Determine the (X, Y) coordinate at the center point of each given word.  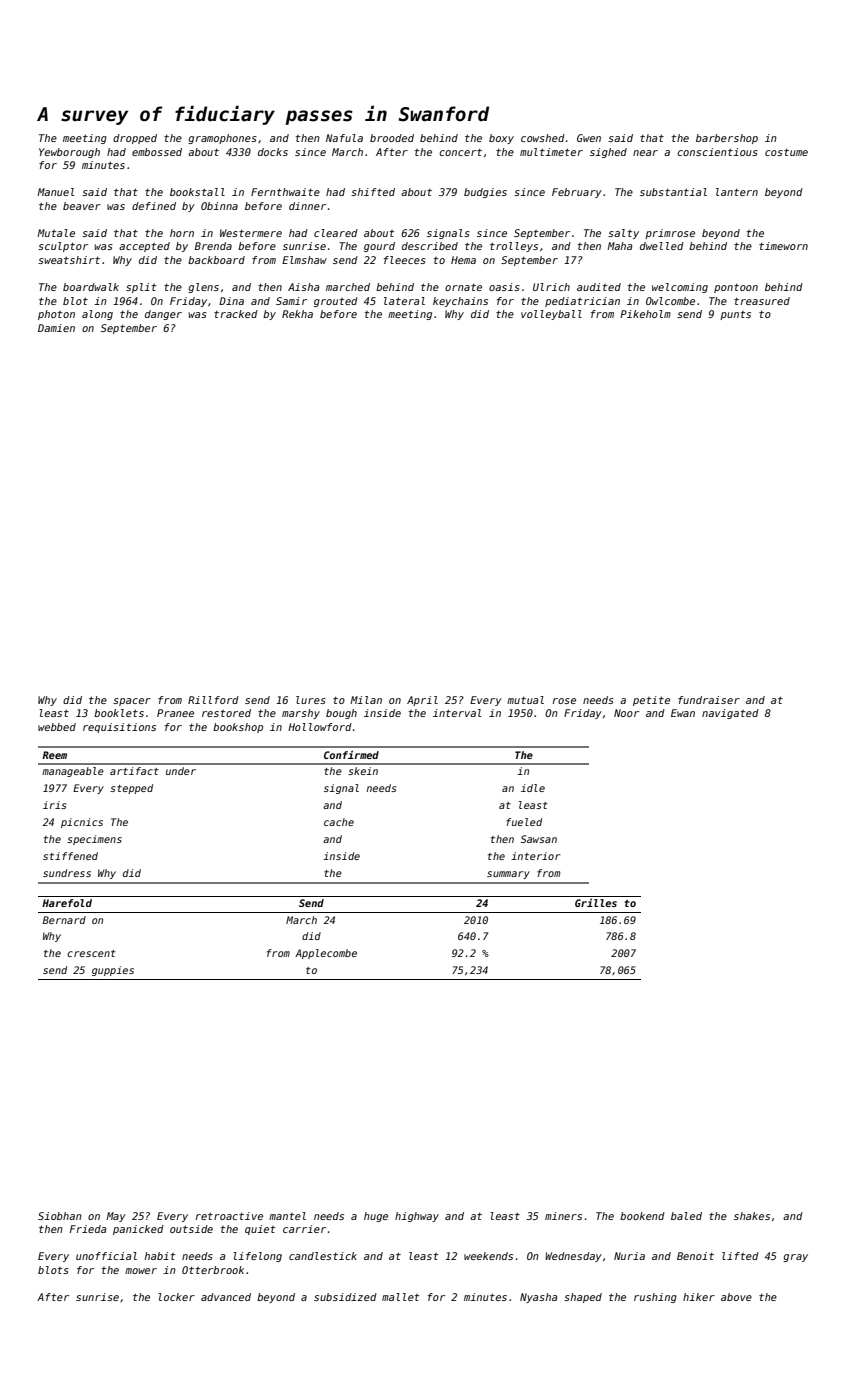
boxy (501, 139)
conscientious (717, 152)
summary (508, 875)
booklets (119, 713)
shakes (752, 1216)
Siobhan (60, 1216)
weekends (488, 1256)
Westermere (251, 233)
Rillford (213, 700)
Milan (366, 700)
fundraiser (709, 700)
